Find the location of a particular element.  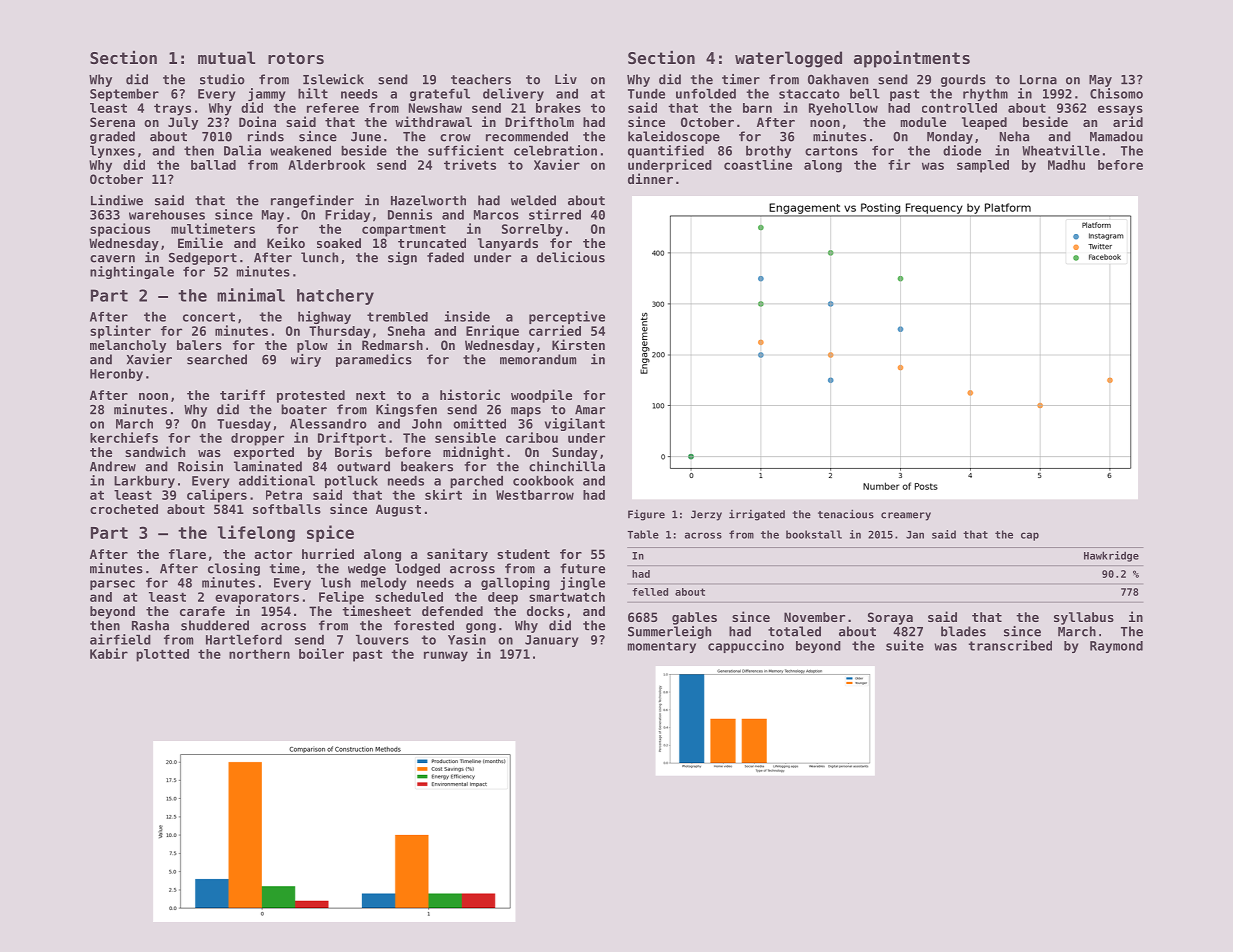

transcribed is located at coordinates (1010, 645).
